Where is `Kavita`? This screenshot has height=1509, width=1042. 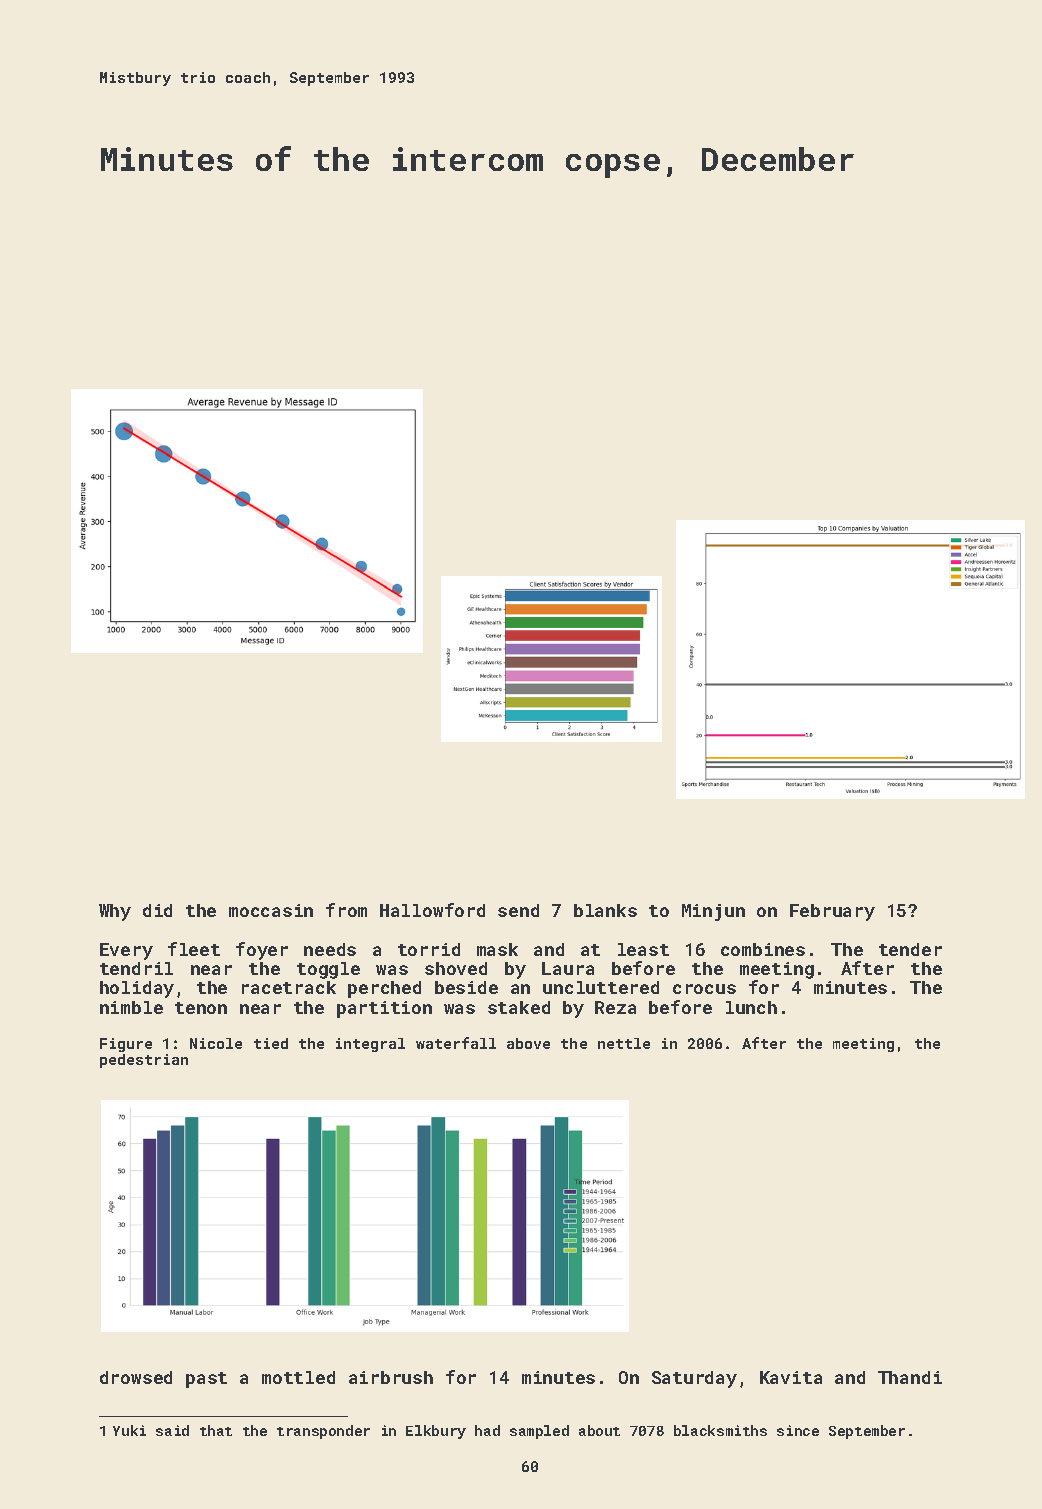
Kavita is located at coordinates (791, 1377).
